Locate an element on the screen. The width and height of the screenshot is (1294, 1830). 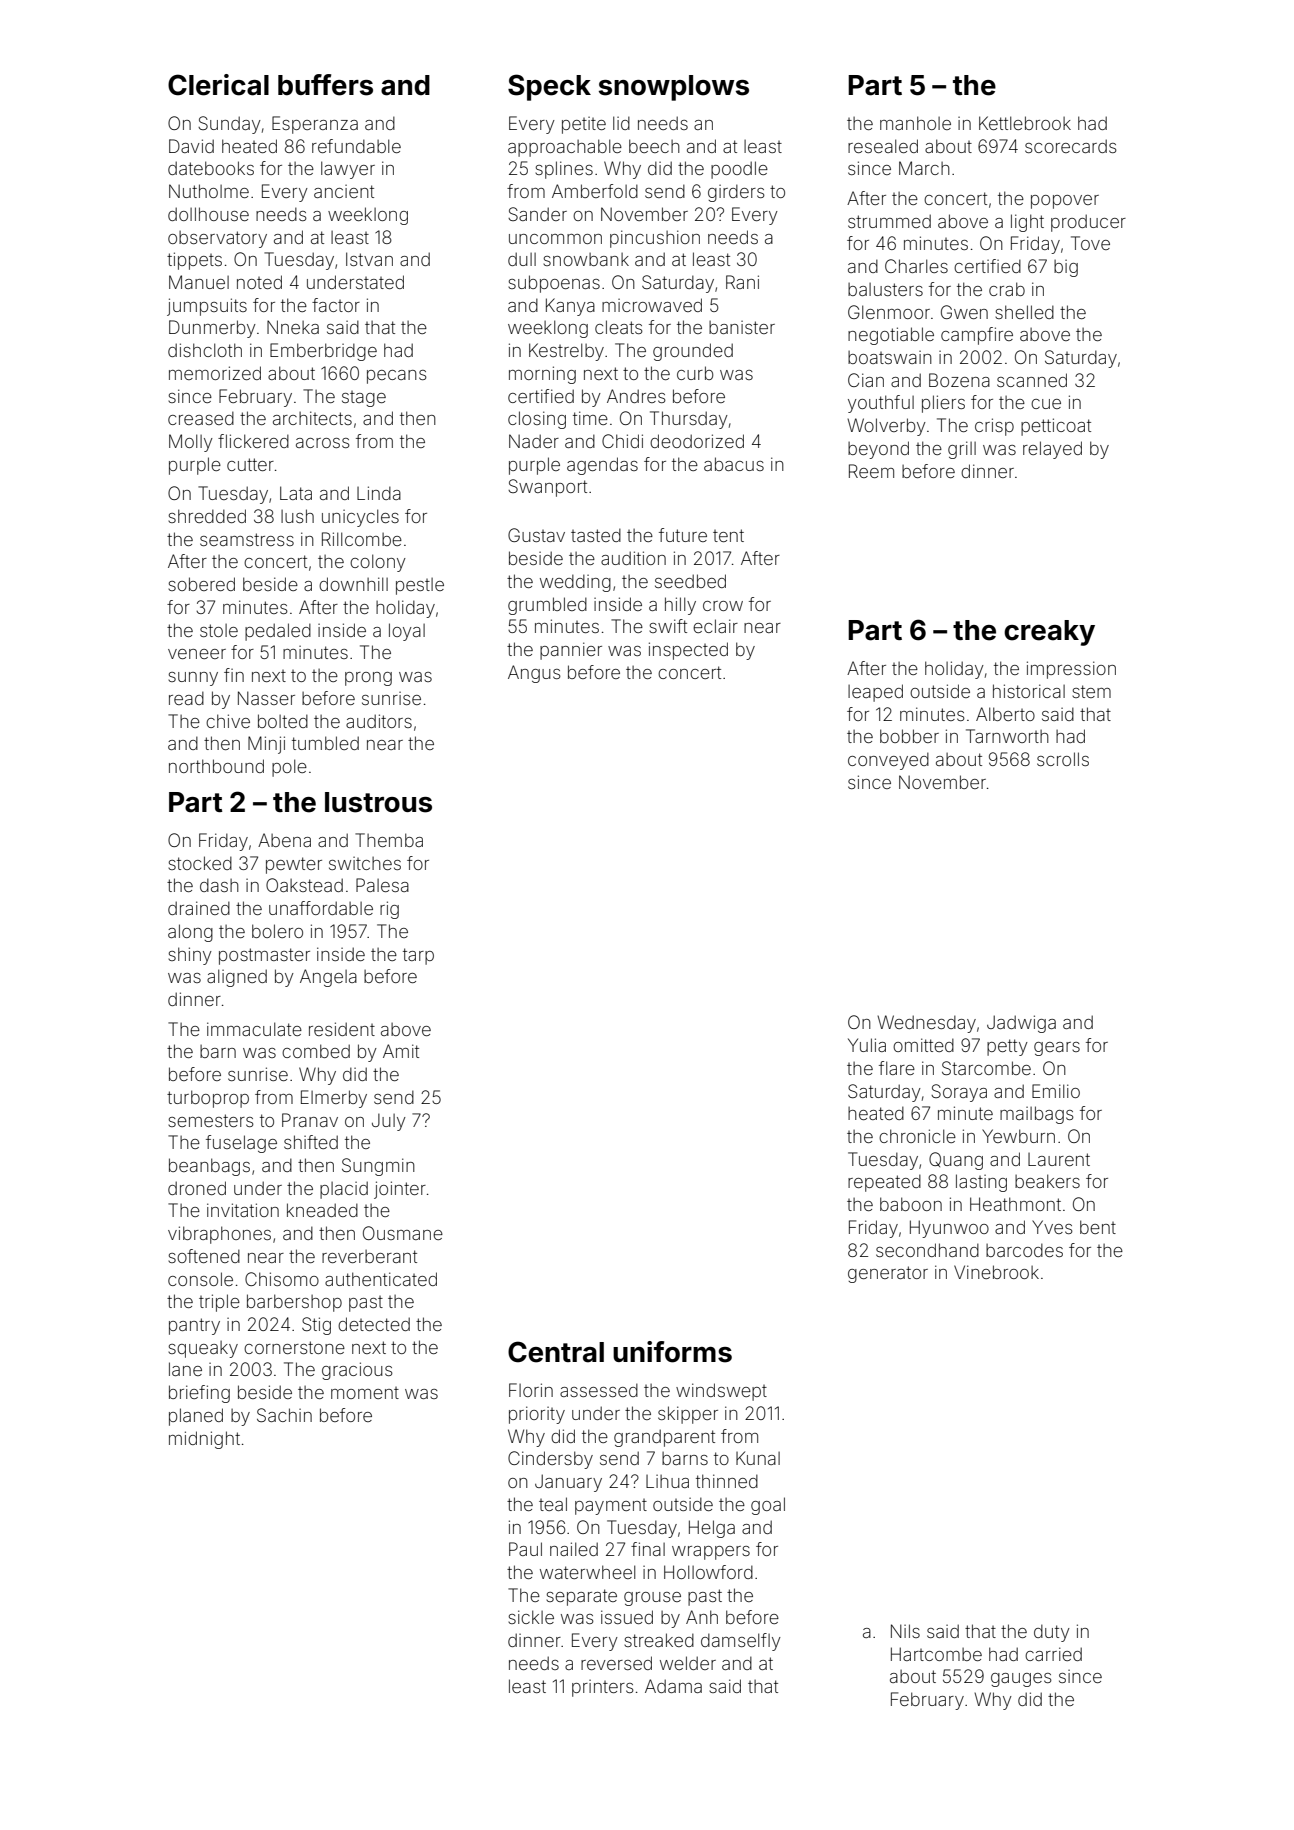
manhole is located at coordinates (915, 123).
